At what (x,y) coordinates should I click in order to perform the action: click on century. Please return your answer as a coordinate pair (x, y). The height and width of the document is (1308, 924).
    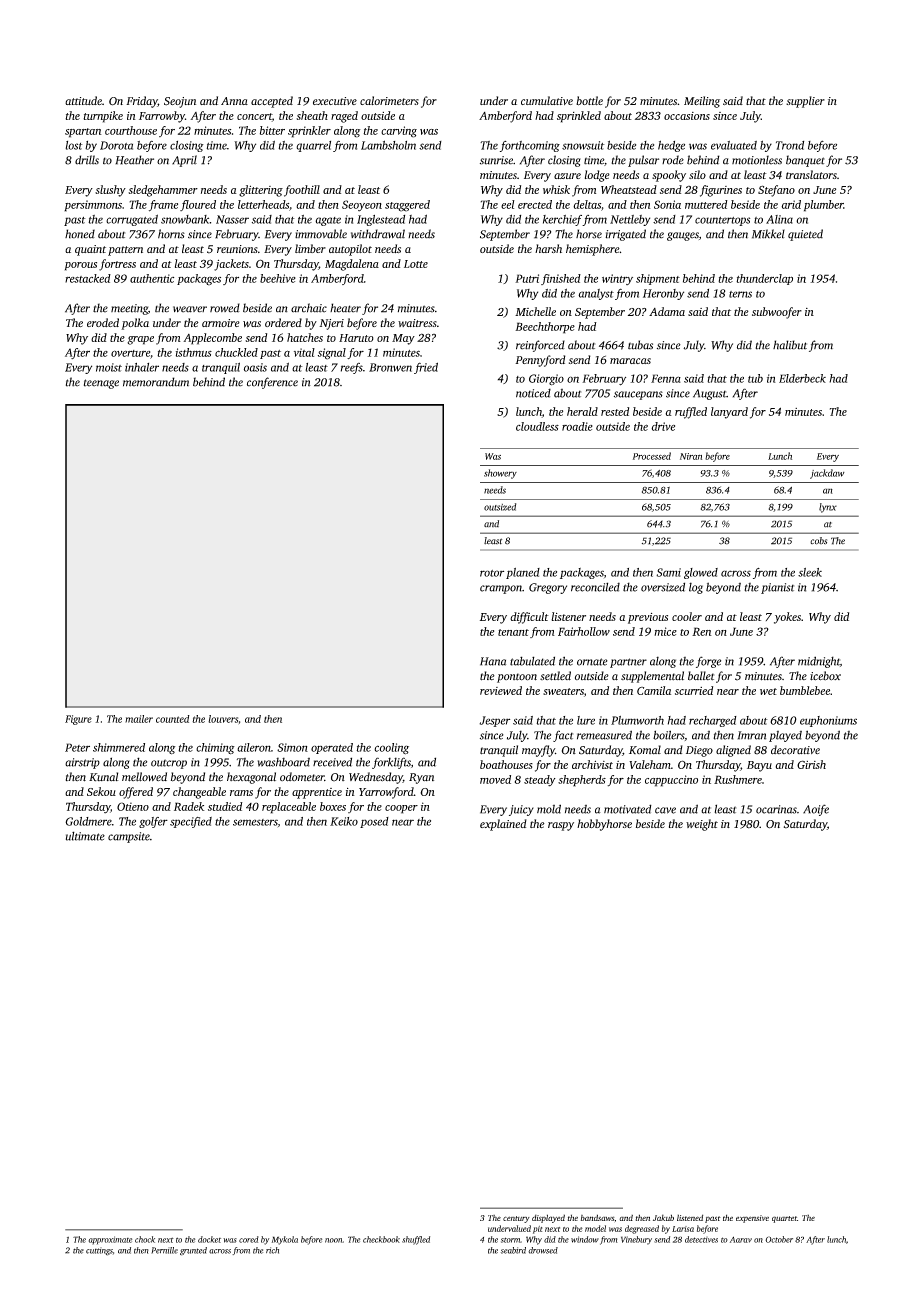
    Looking at the image, I should click on (516, 1219).
